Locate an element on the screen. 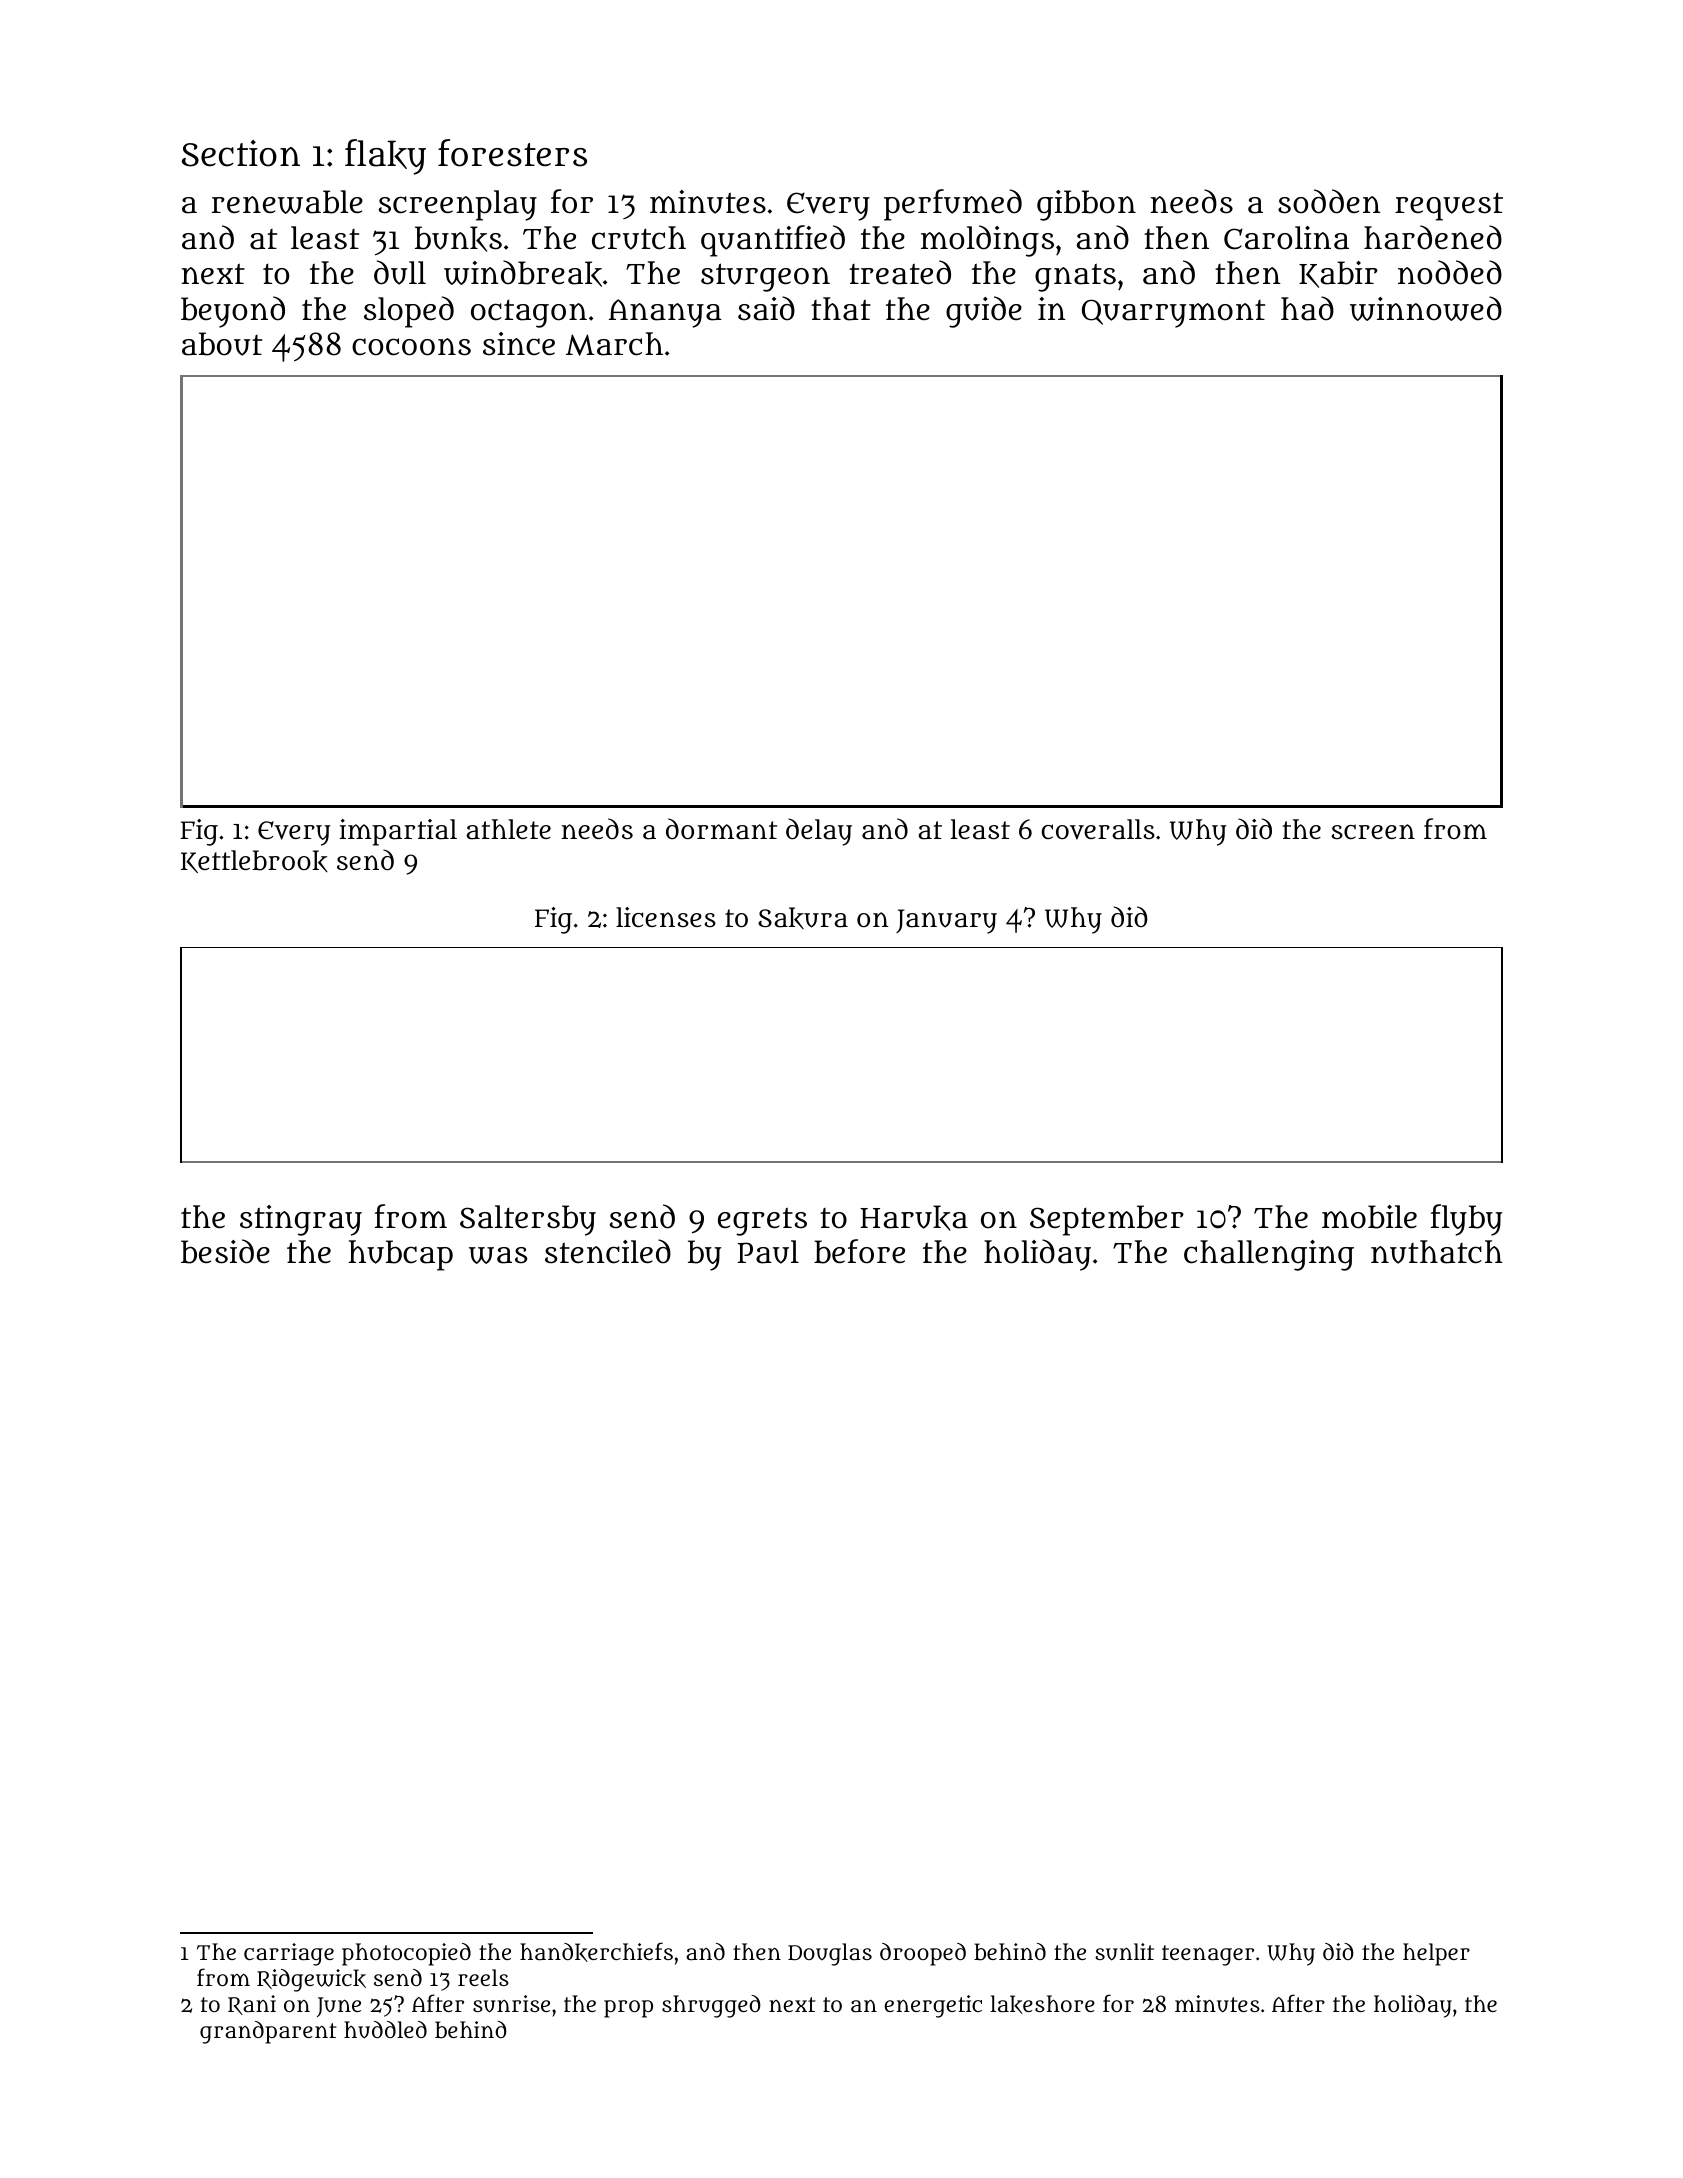 The height and width of the screenshot is (2178, 1683). sunrise is located at coordinates (511, 2004).
